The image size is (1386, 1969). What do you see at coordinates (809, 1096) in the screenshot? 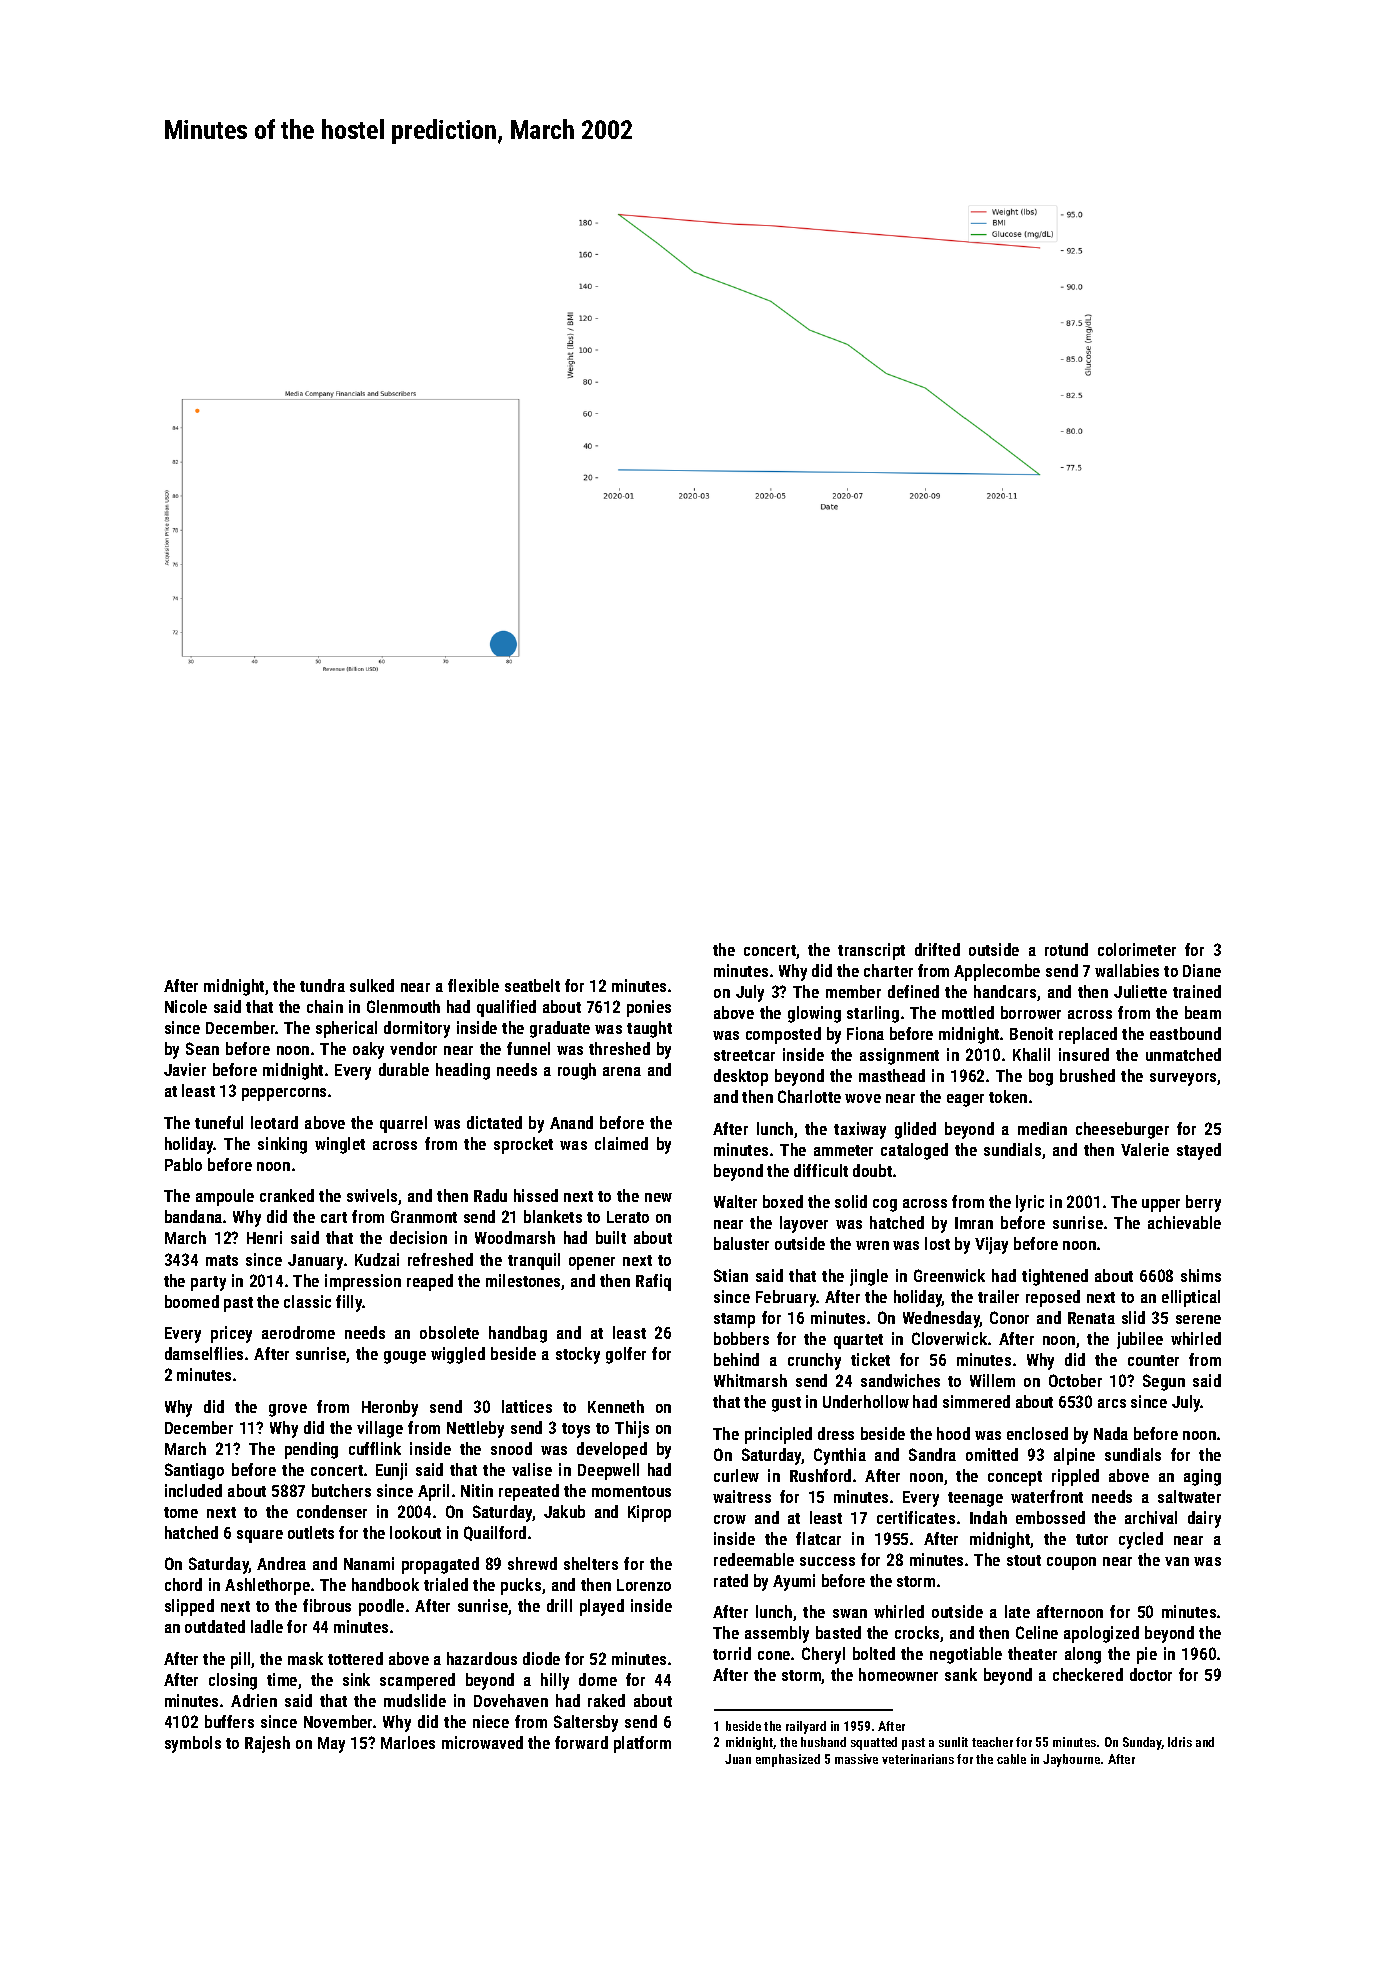
I see `Charlotte` at bounding box center [809, 1096].
